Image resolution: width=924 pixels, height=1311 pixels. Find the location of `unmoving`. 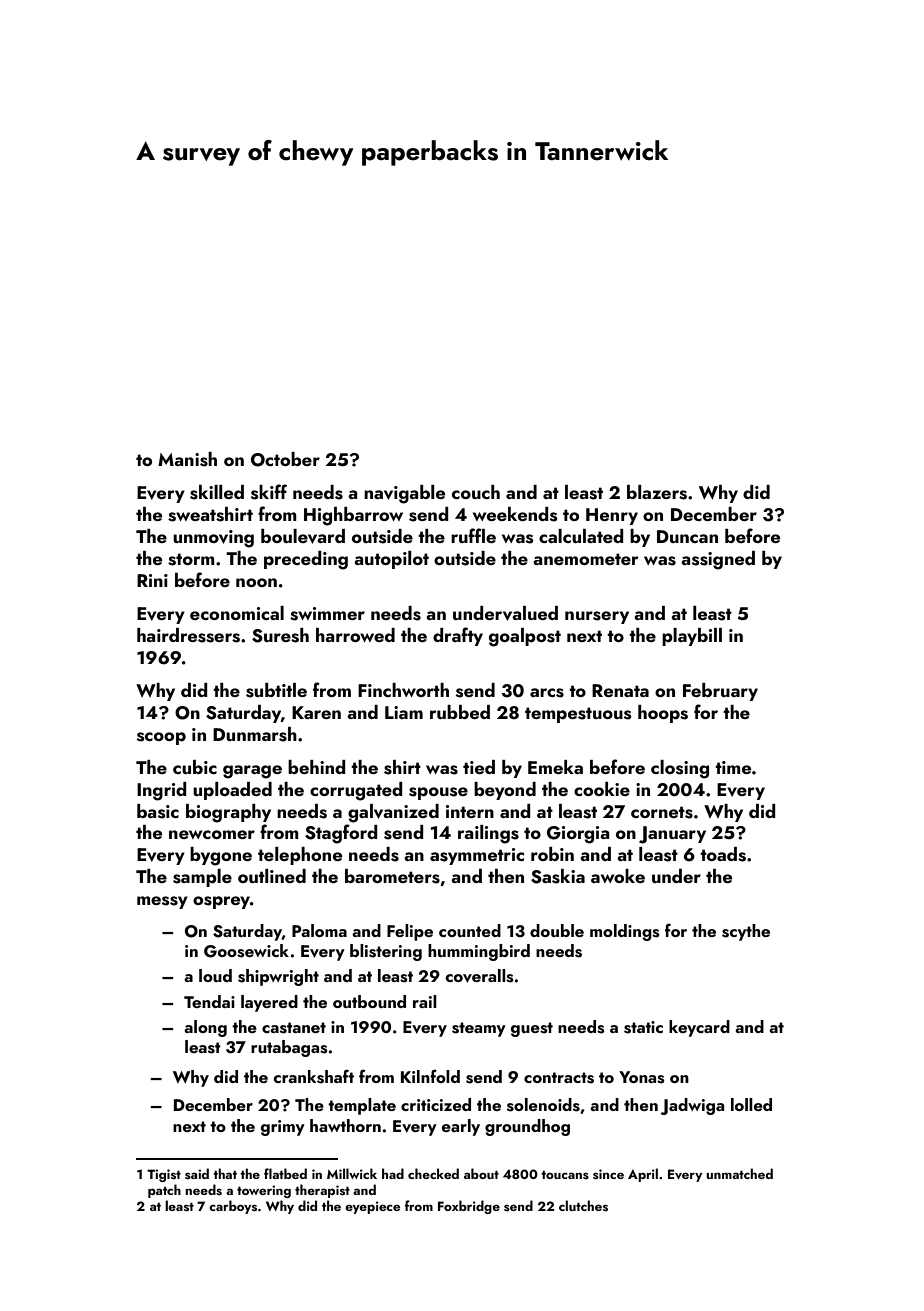

unmoving is located at coordinates (213, 539).
